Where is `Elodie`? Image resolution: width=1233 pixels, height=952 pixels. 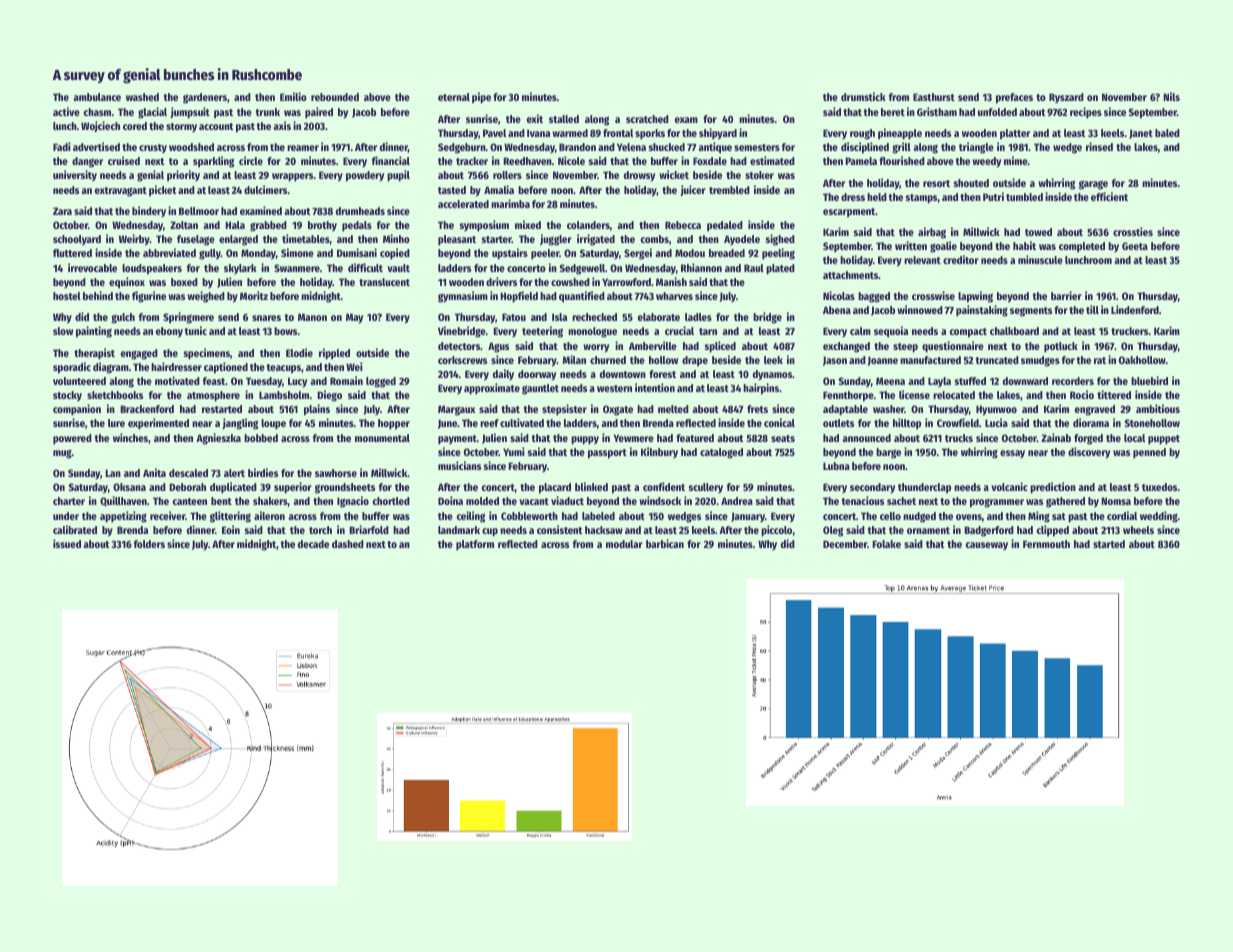 Elodie is located at coordinates (299, 352).
